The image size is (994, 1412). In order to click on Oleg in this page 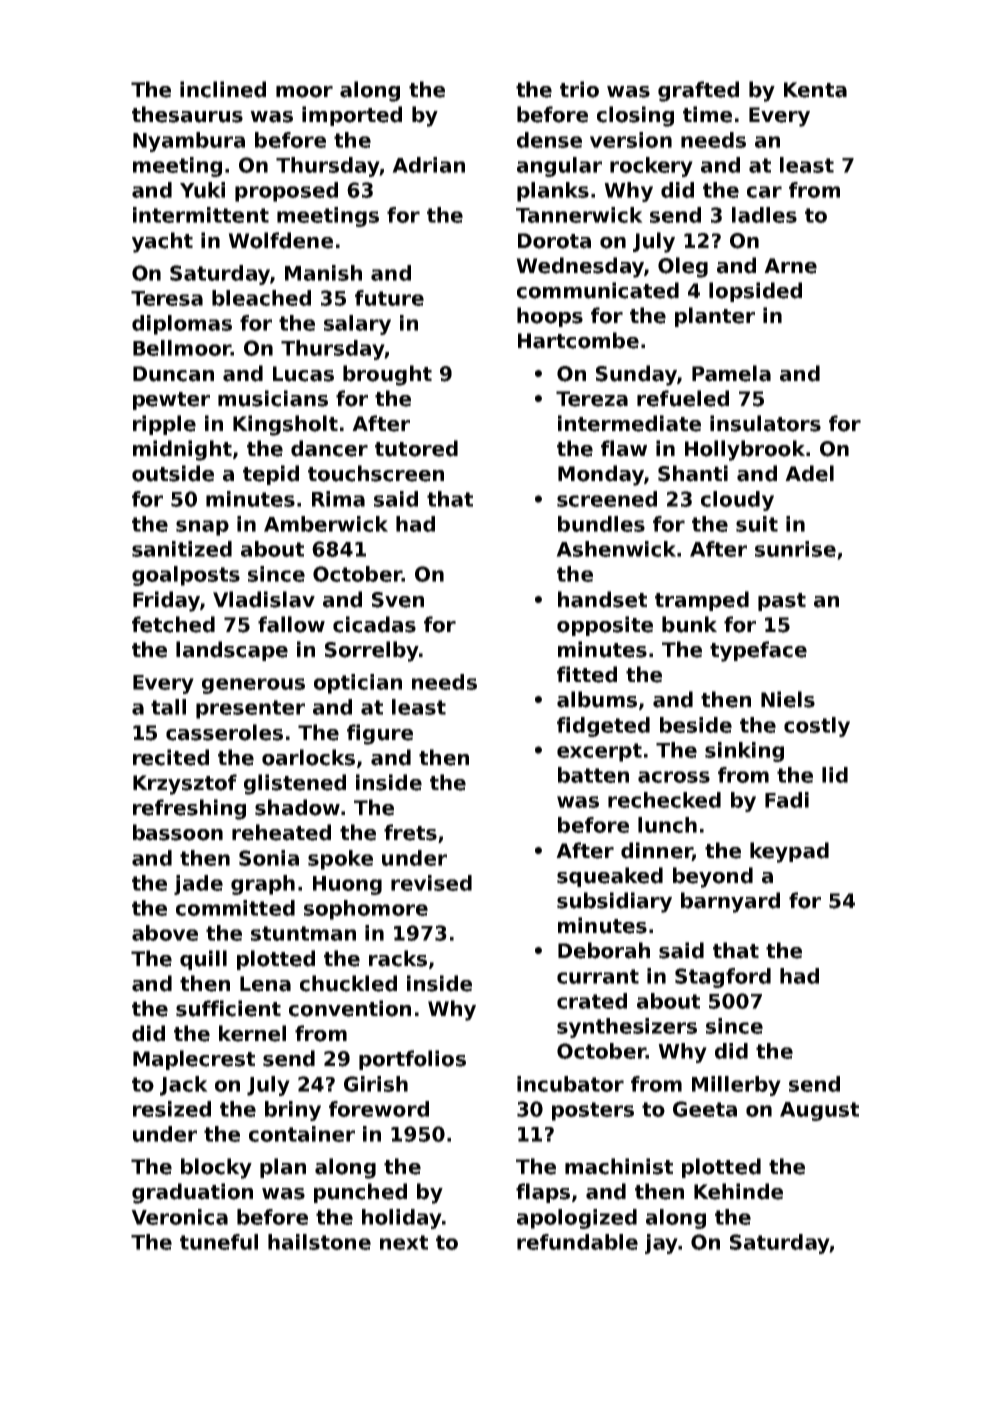, I will do `click(683, 267)`.
